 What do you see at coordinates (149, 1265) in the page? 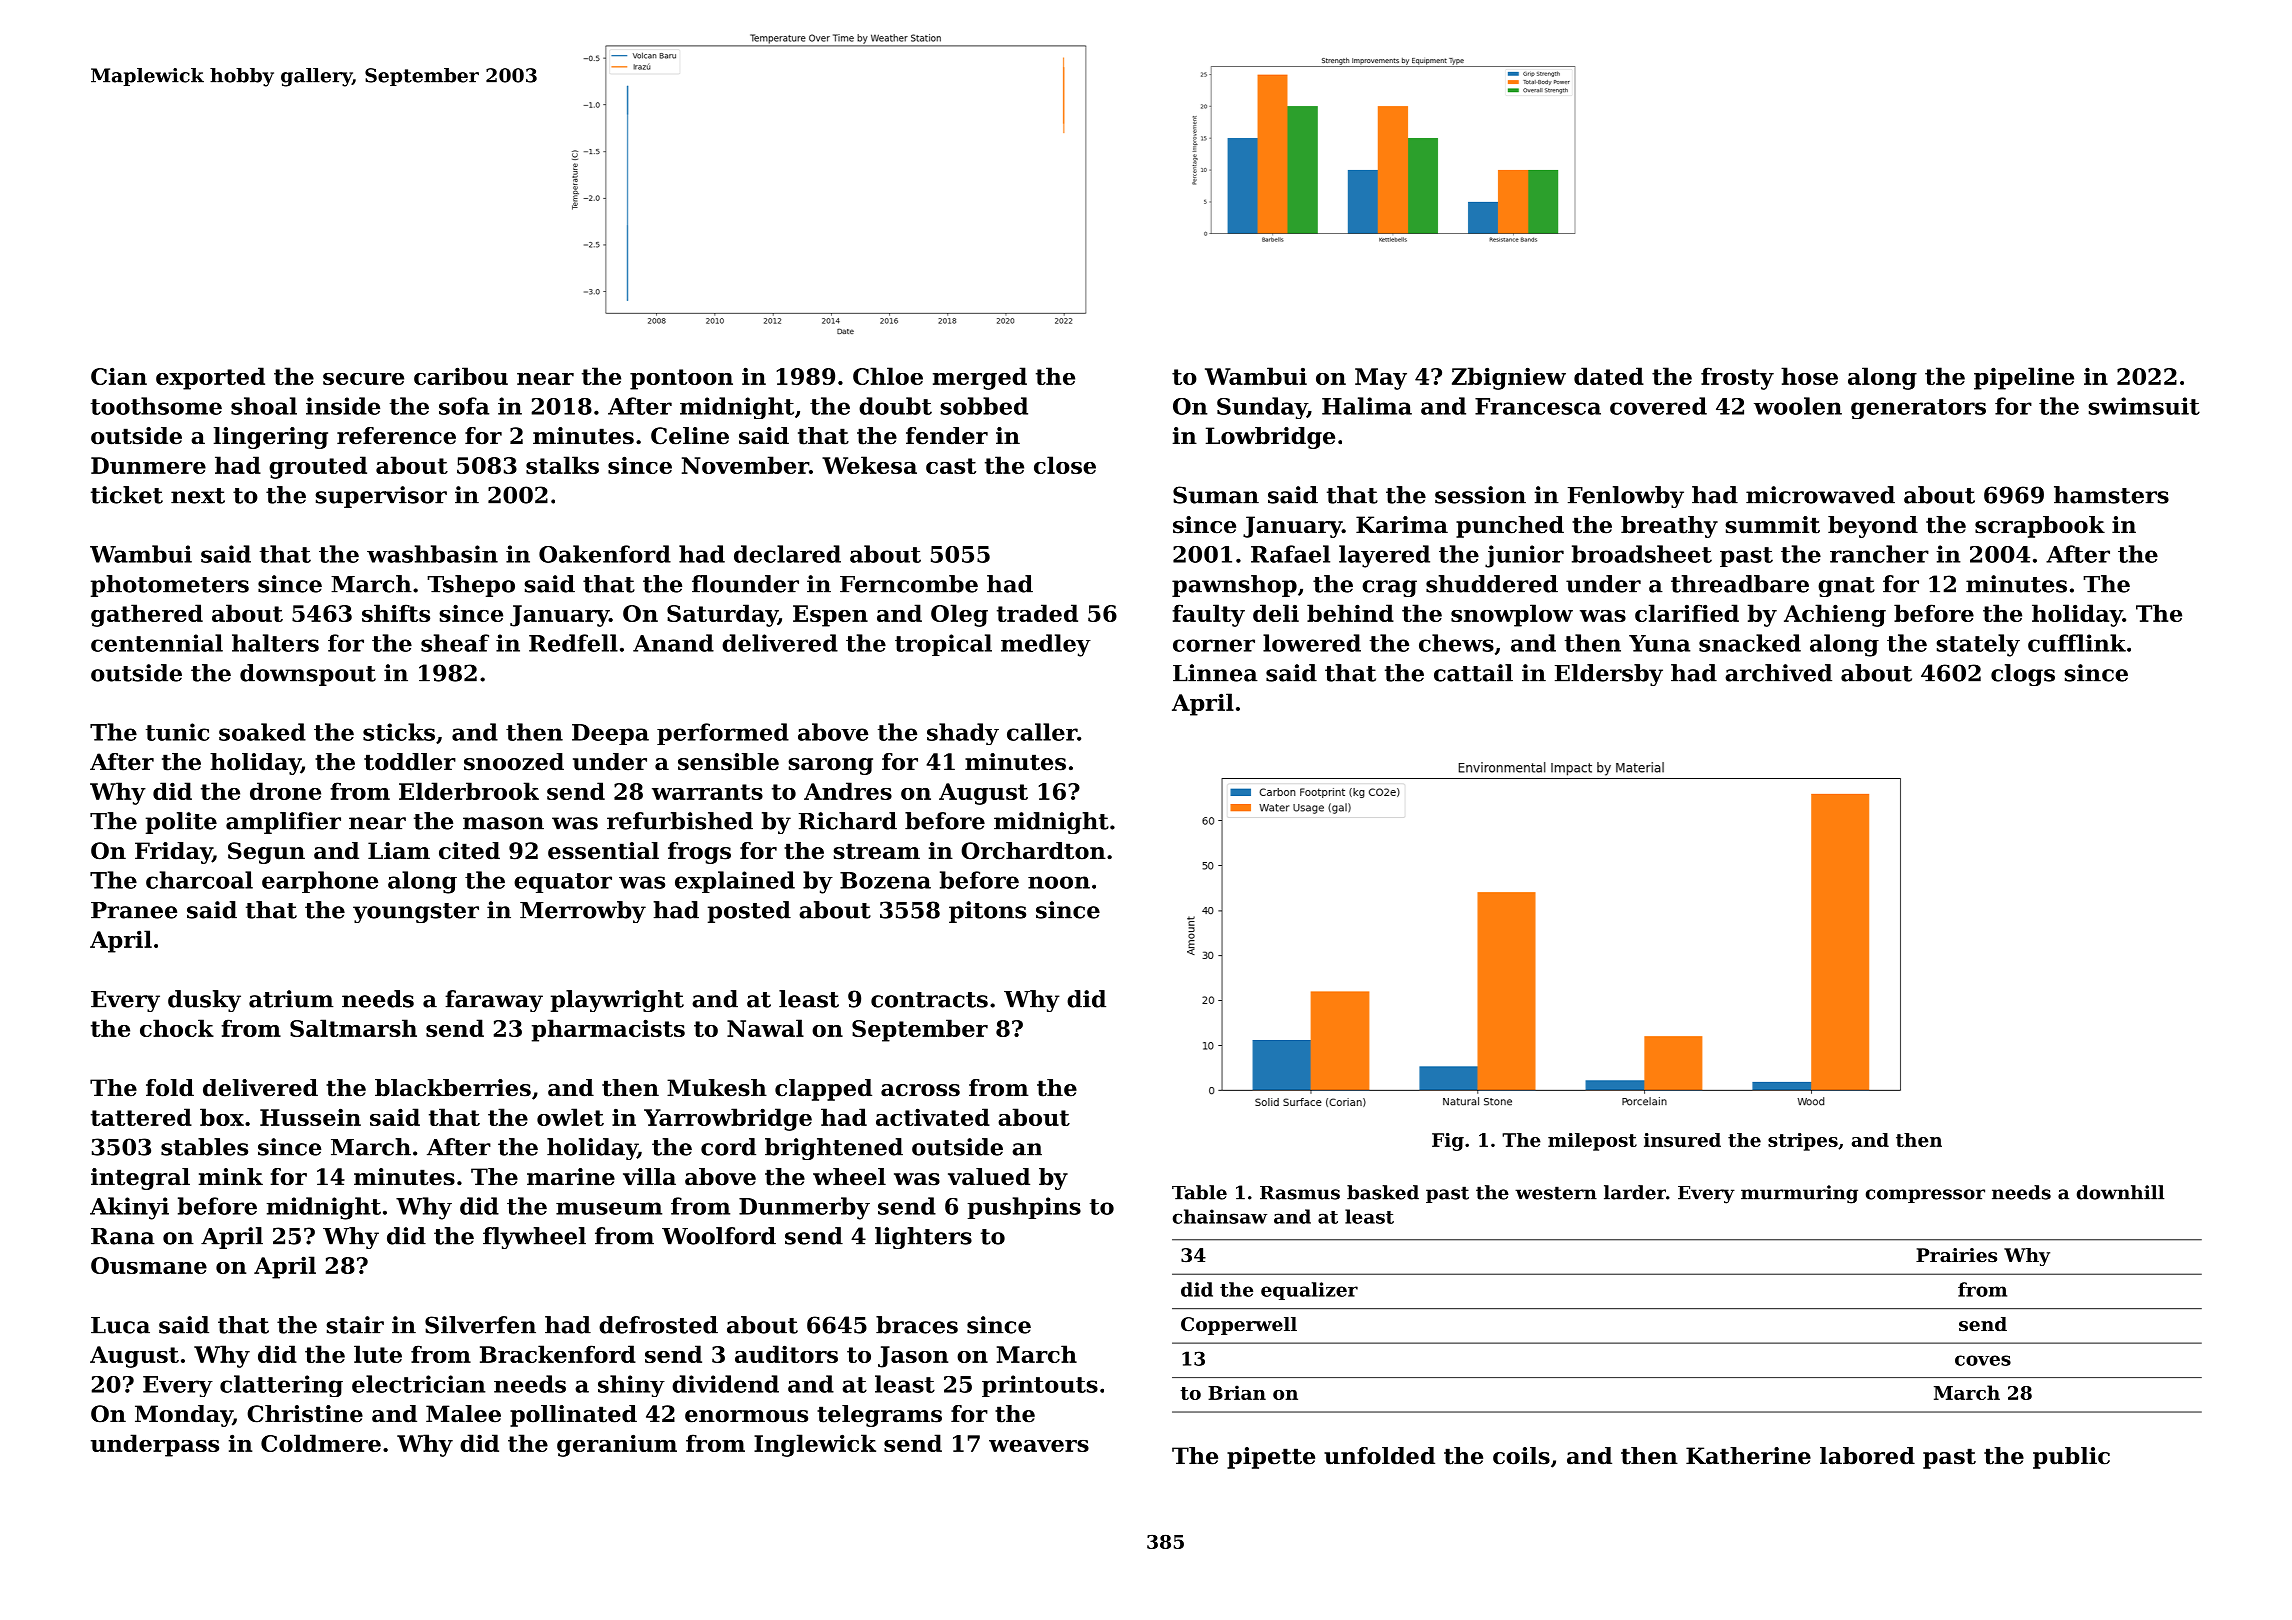
I see `Ousmane` at bounding box center [149, 1265].
